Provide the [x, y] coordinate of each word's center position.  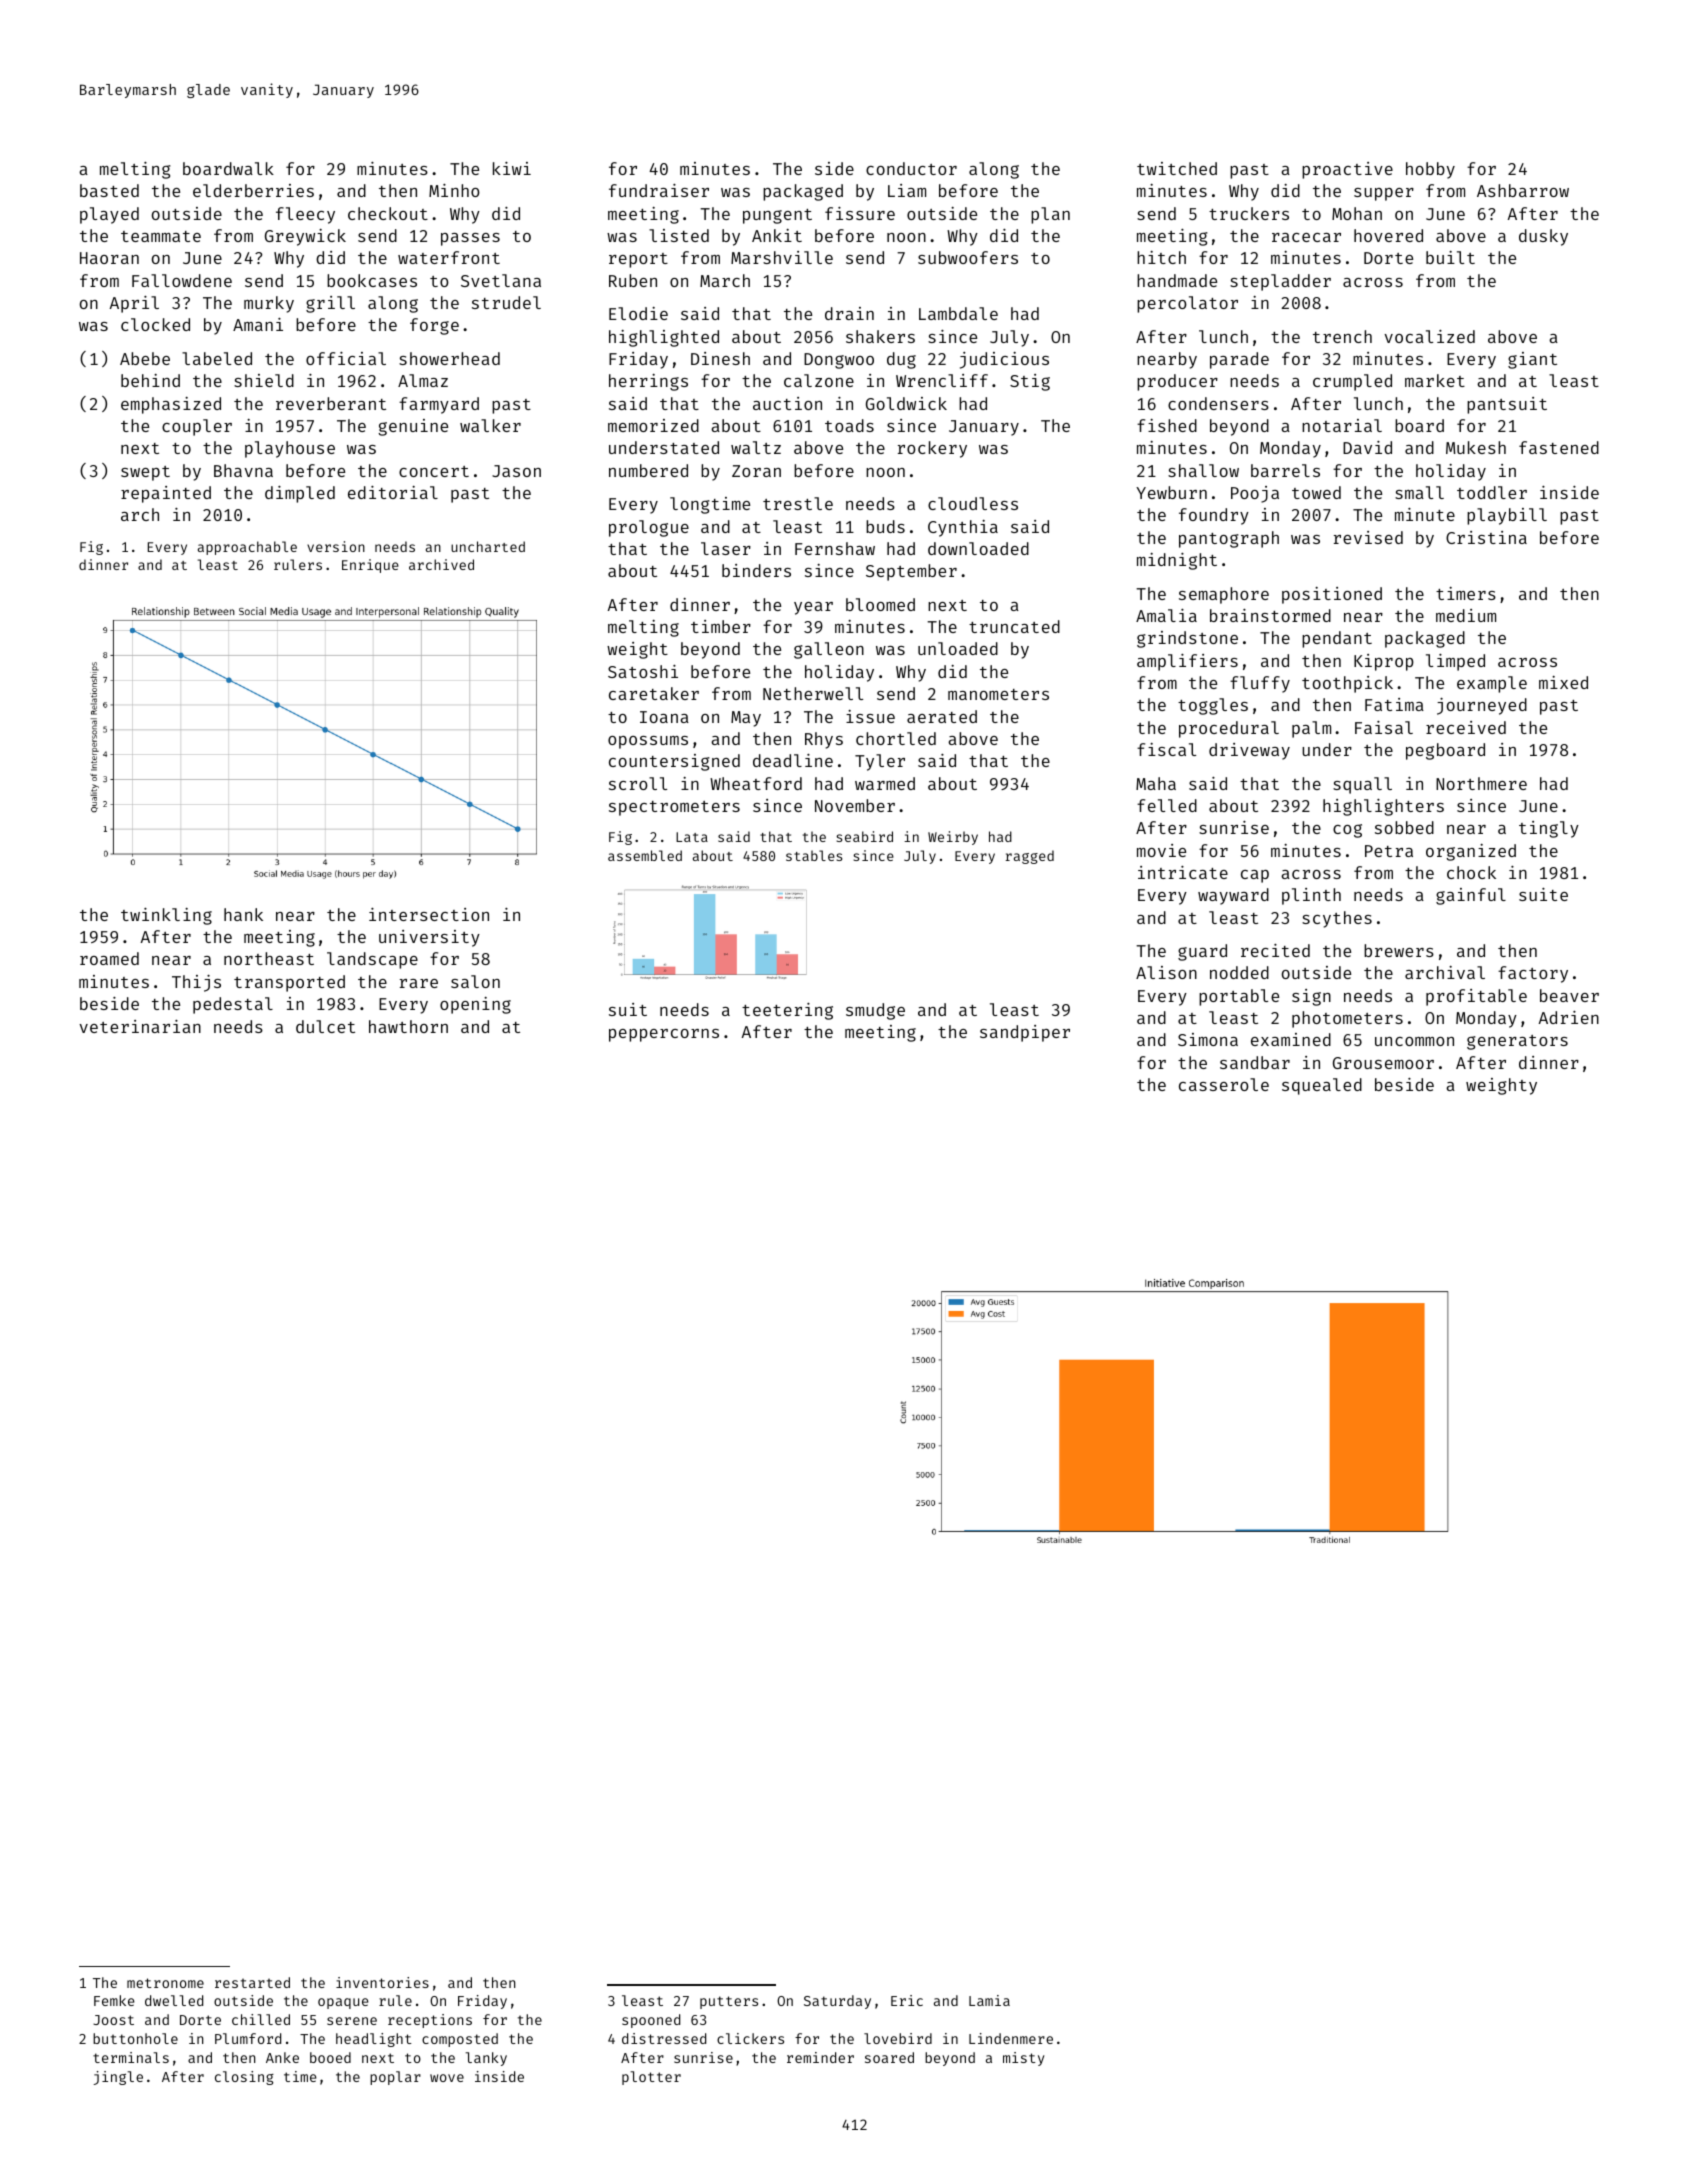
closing [244, 2078]
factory [1533, 974]
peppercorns [664, 1035]
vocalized [1429, 336]
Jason [516, 471]
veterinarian [140, 1026]
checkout [388, 213]
